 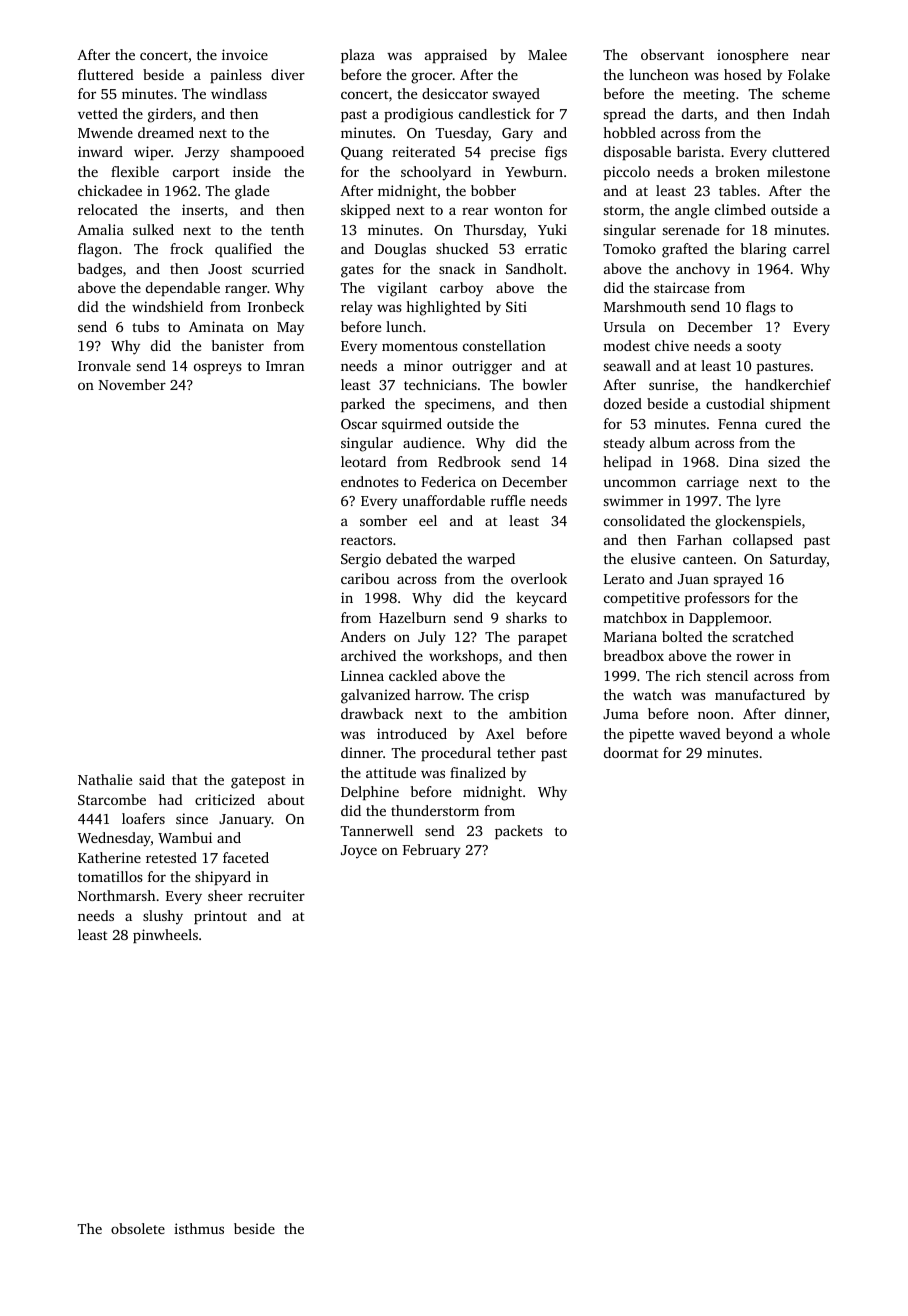 I want to click on ospreys, so click(x=218, y=369).
